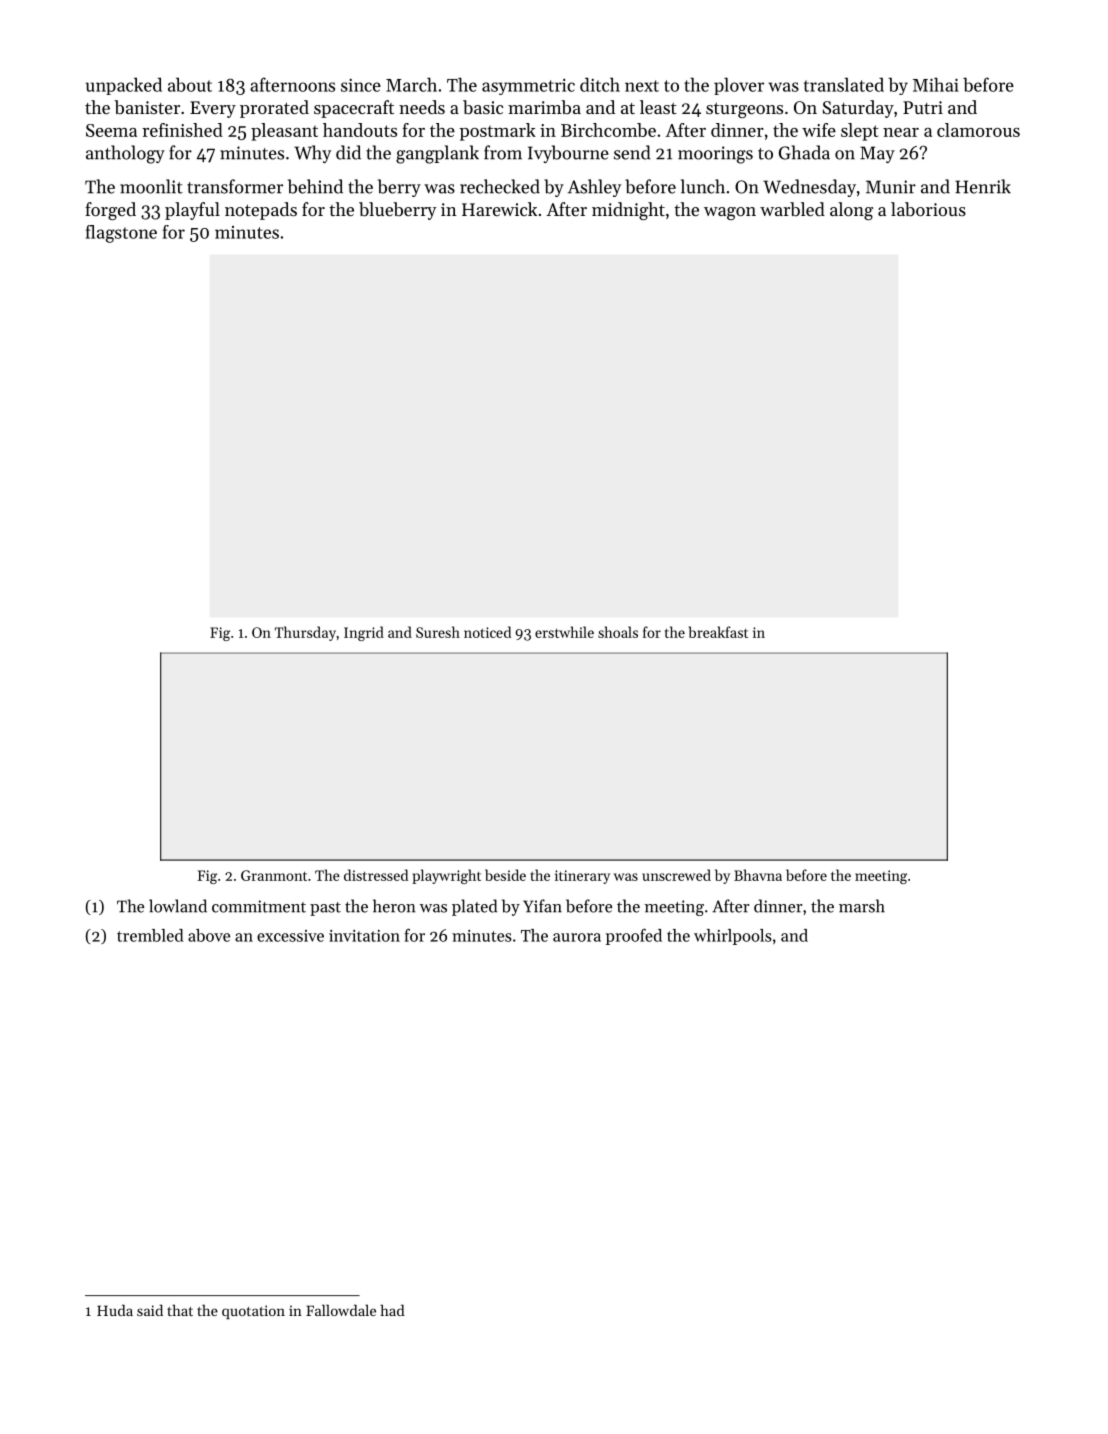  What do you see at coordinates (718, 632) in the image?
I see `breakfast` at bounding box center [718, 632].
